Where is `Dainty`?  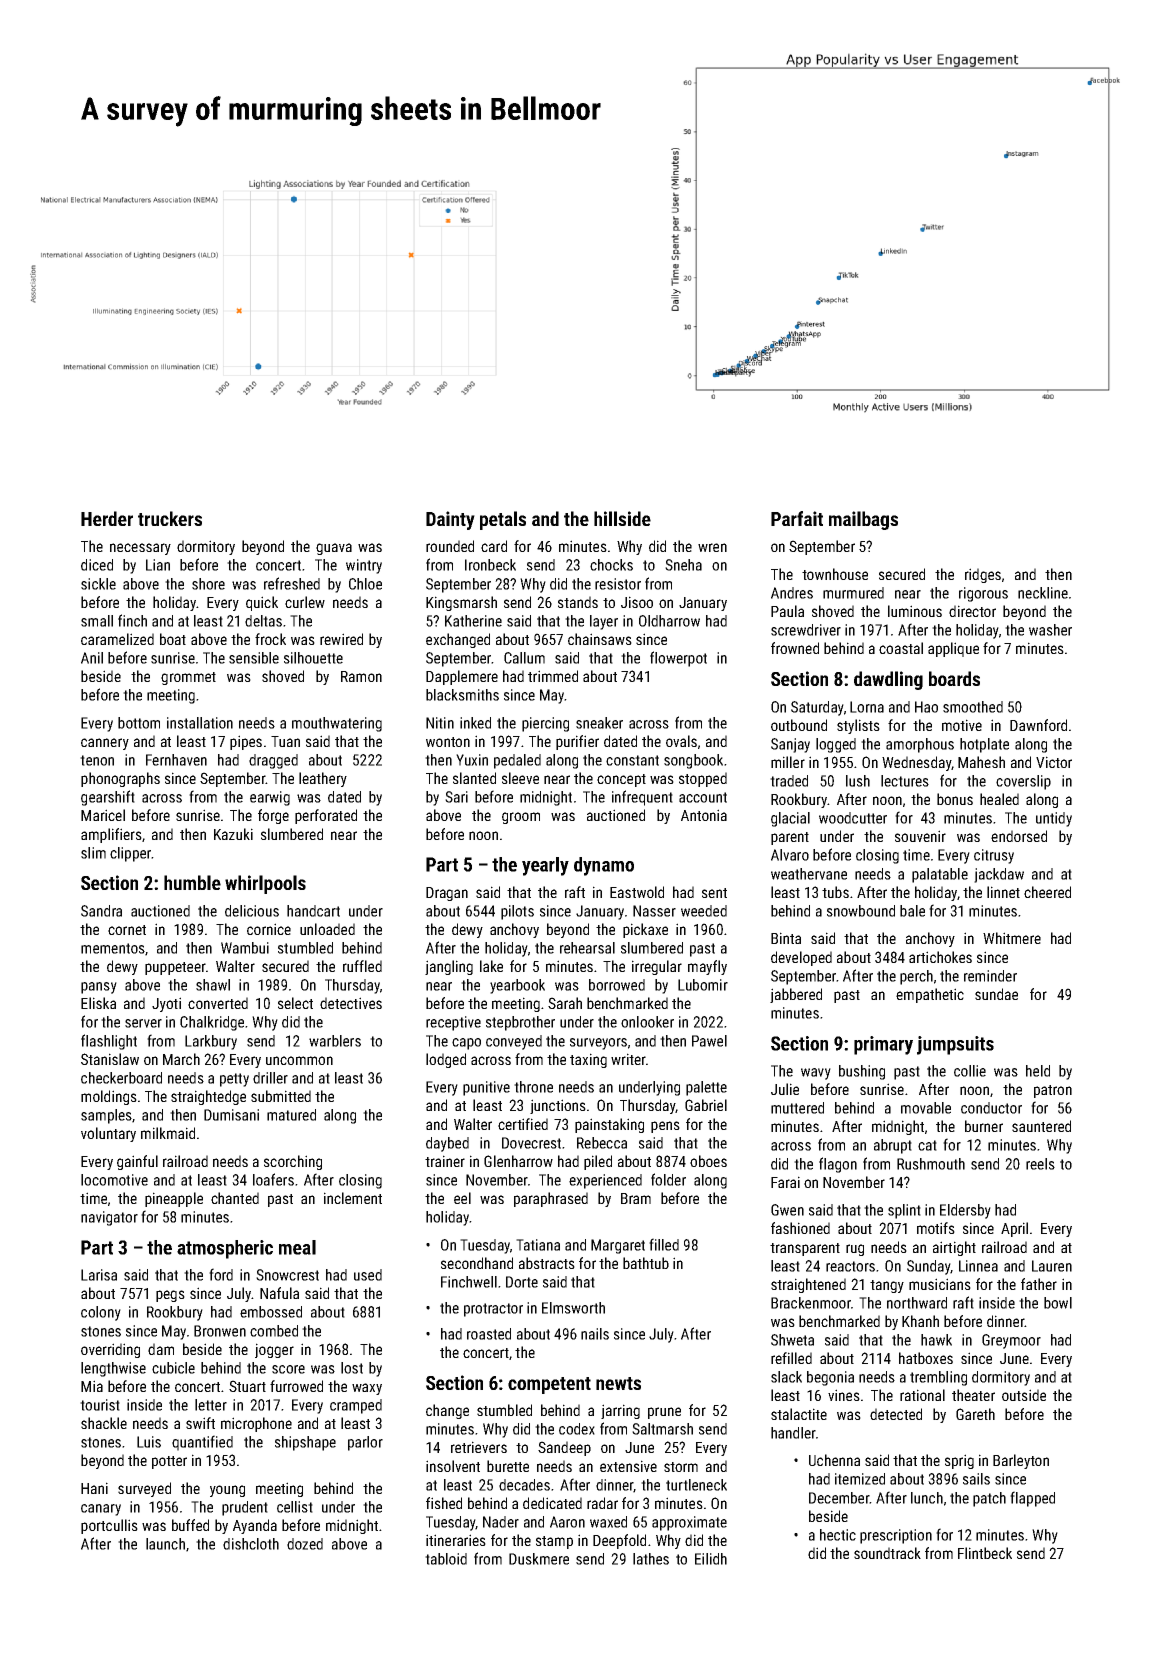 Dainty is located at coordinates (450, 520).
